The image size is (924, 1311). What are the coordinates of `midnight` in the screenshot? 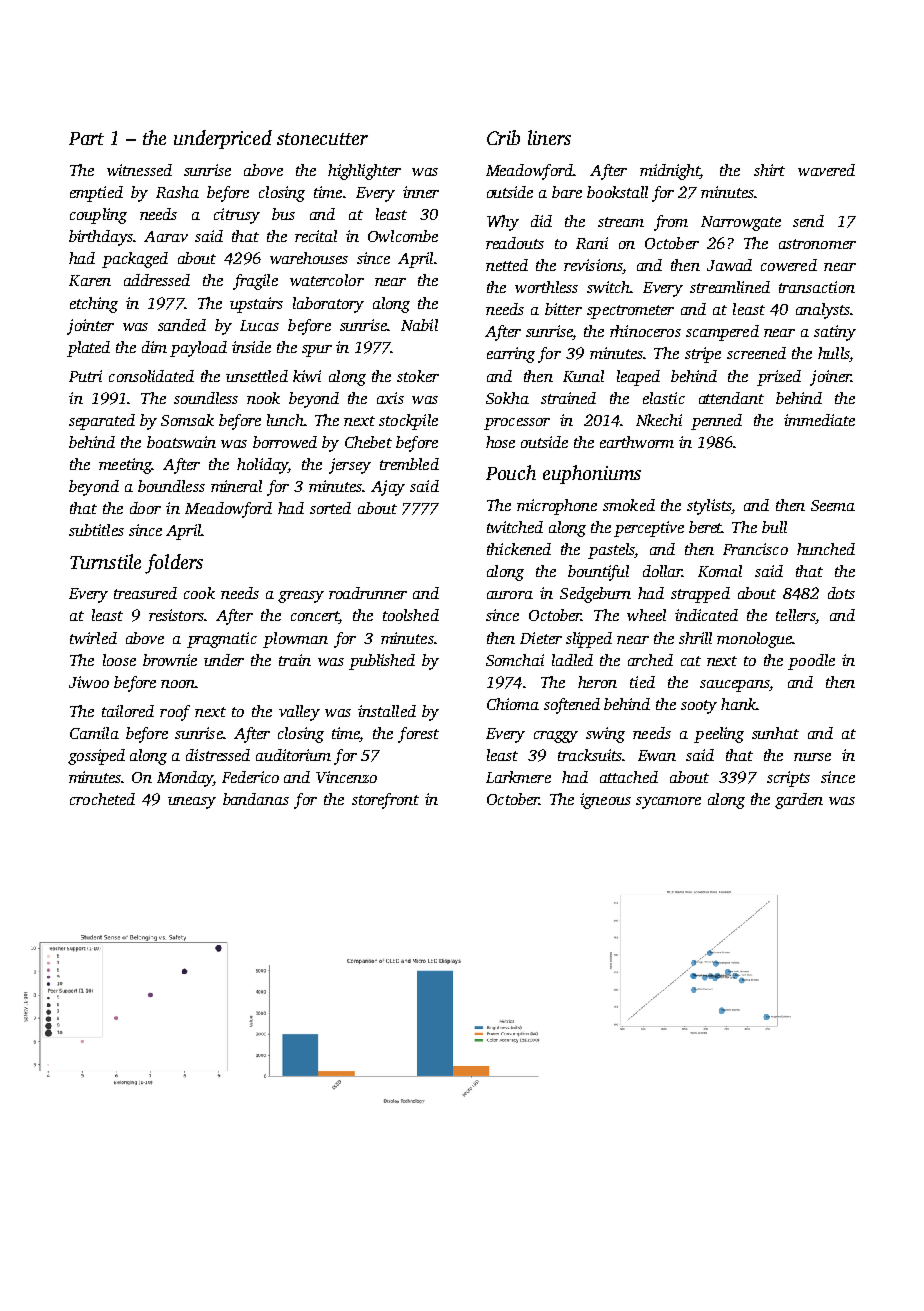 It's located at (670, 172).
